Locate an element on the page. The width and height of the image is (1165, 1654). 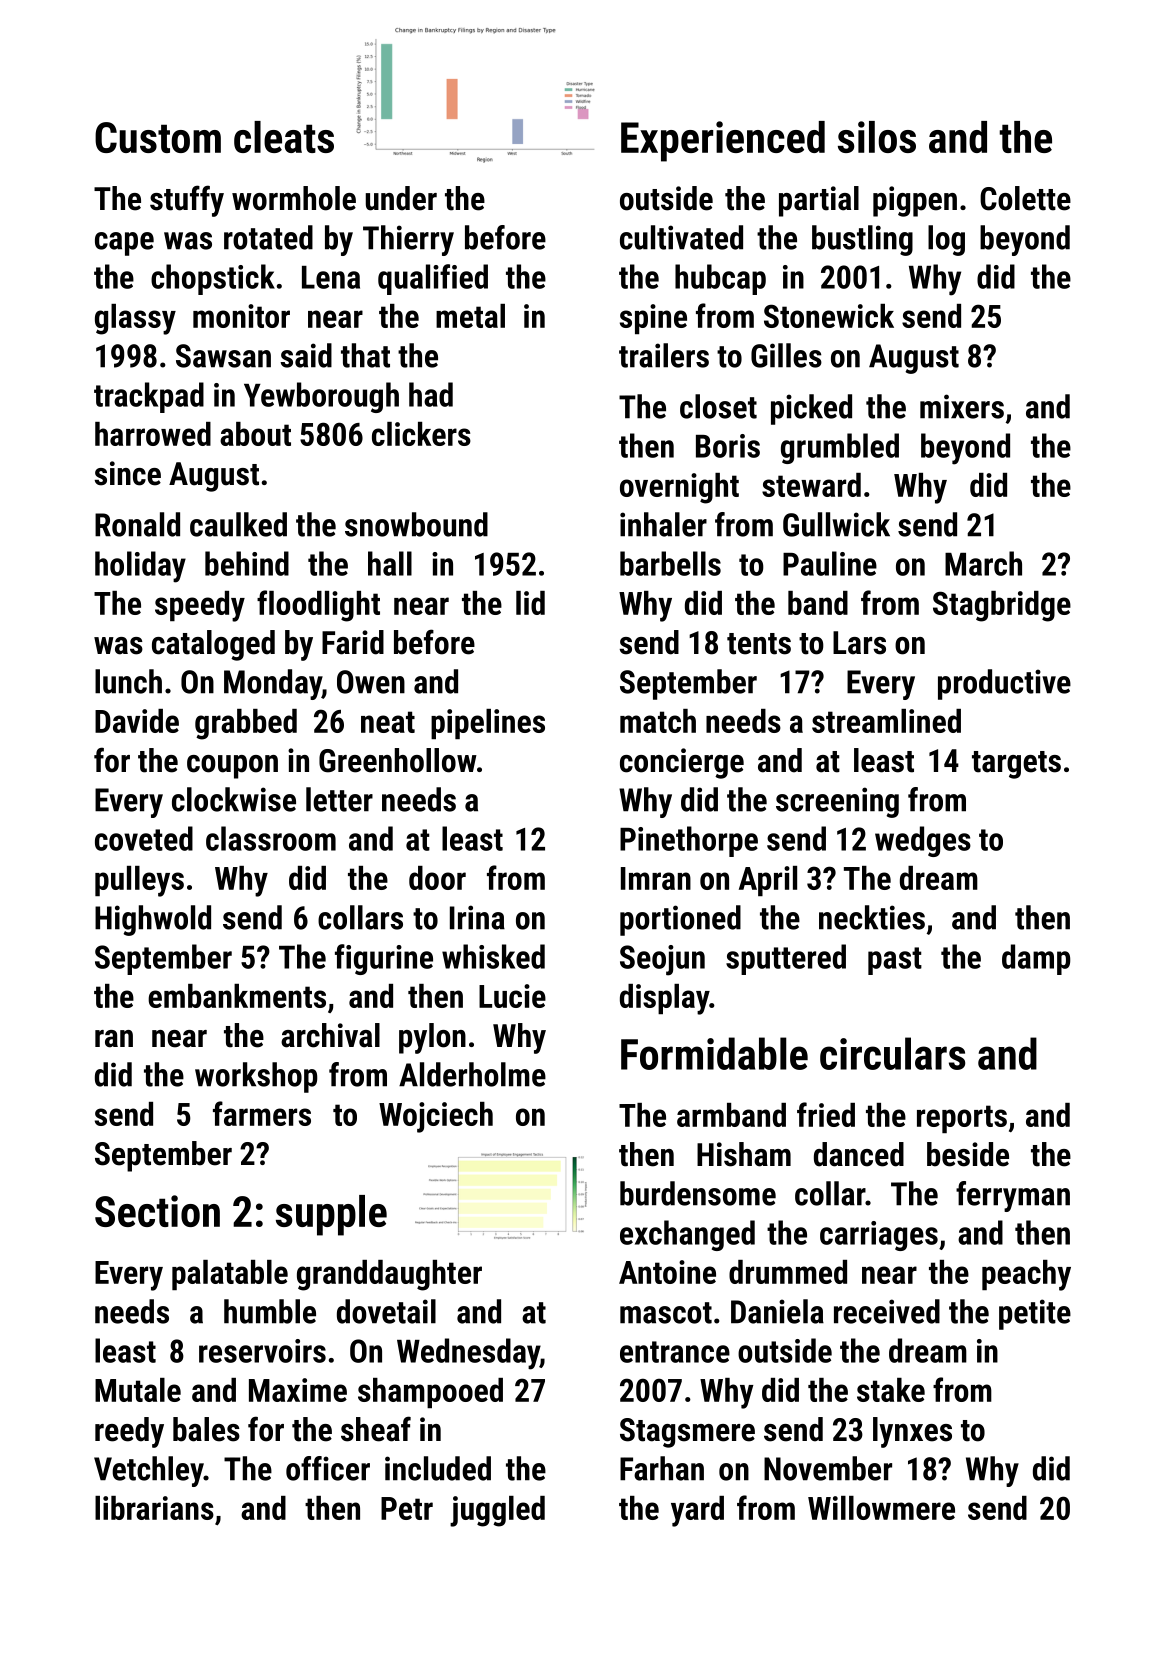
coupon is located at coordinates (232, 767).
